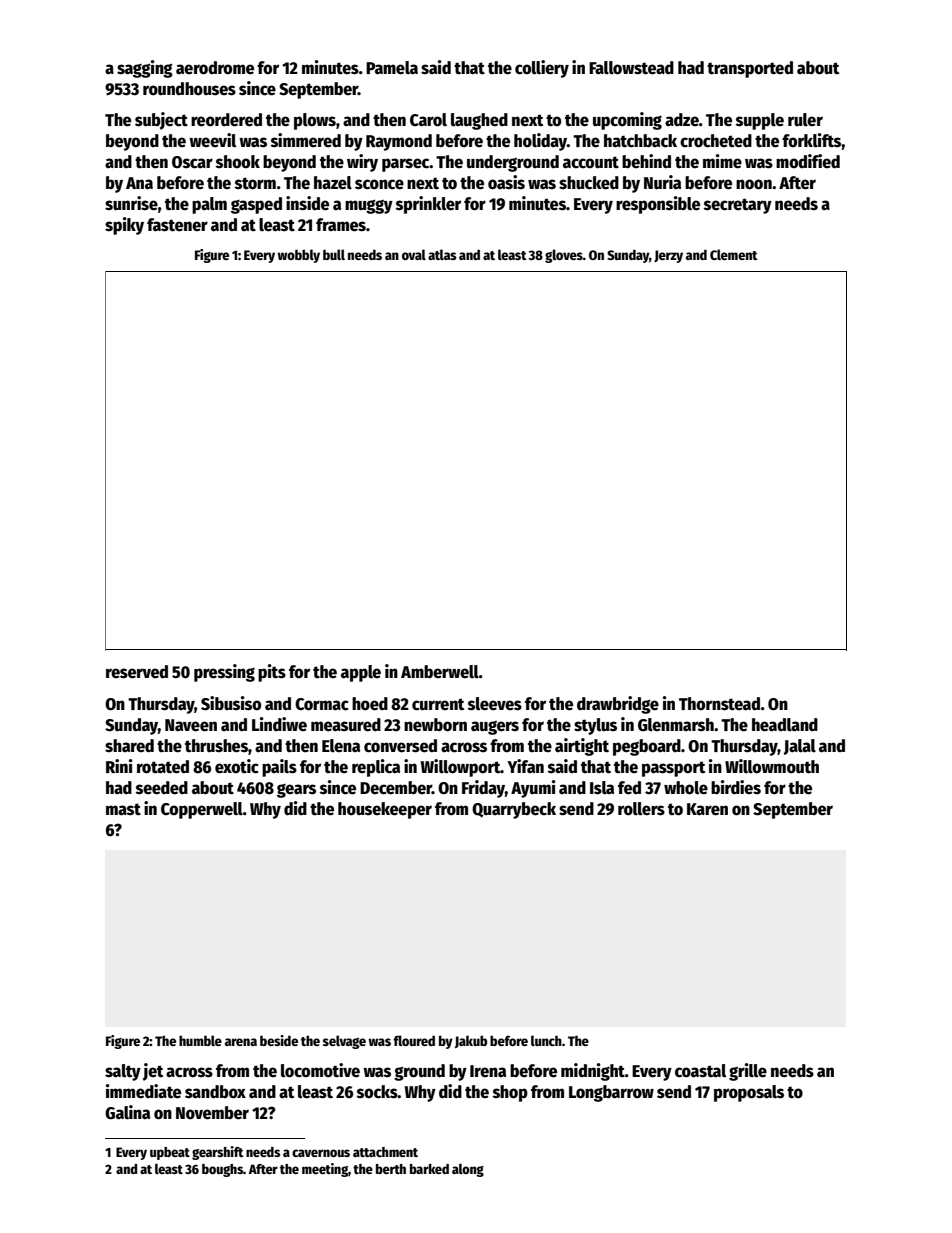  I want to click on Ana, so click(139, 183).
